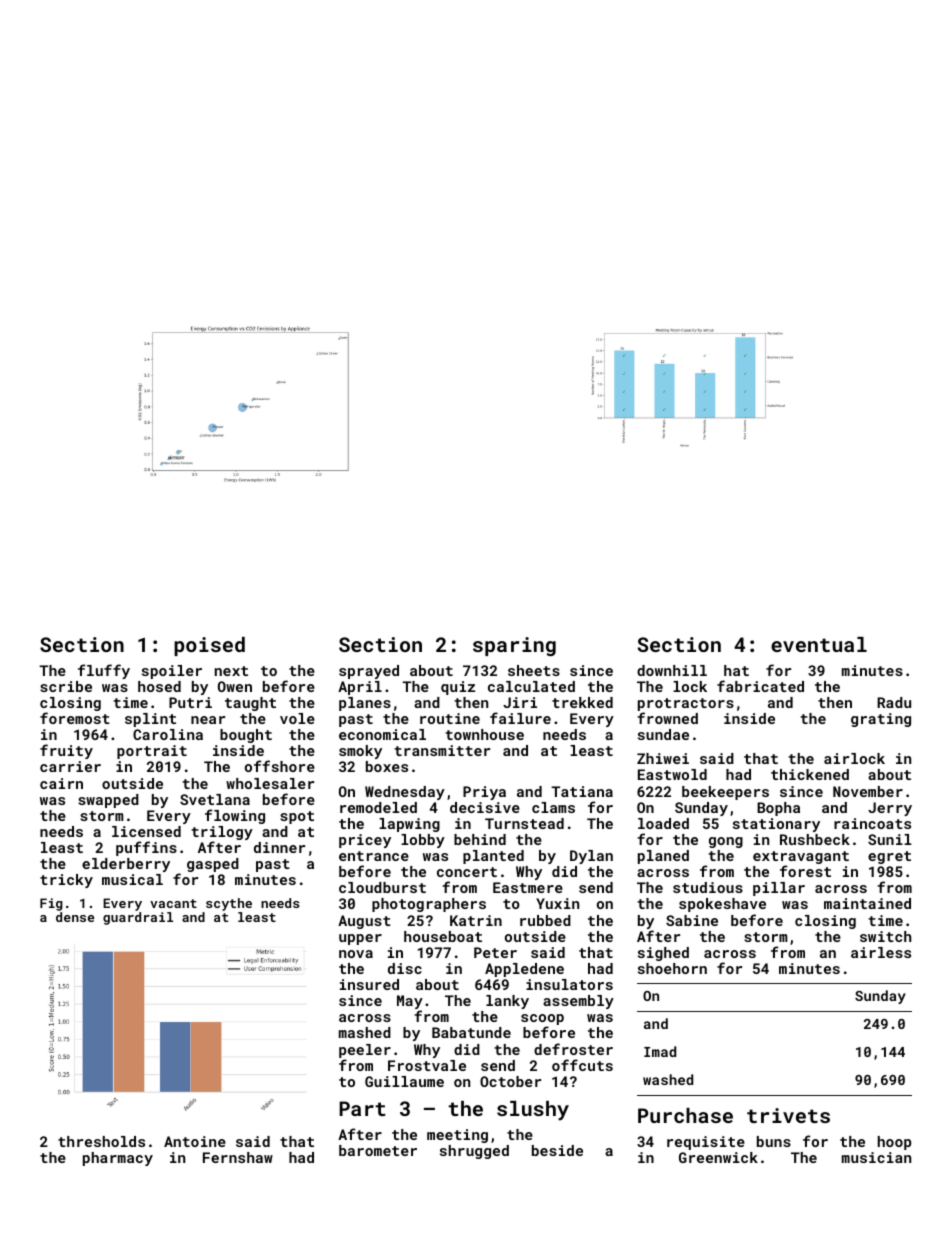  I want to click on failure, so click(520, 718).
